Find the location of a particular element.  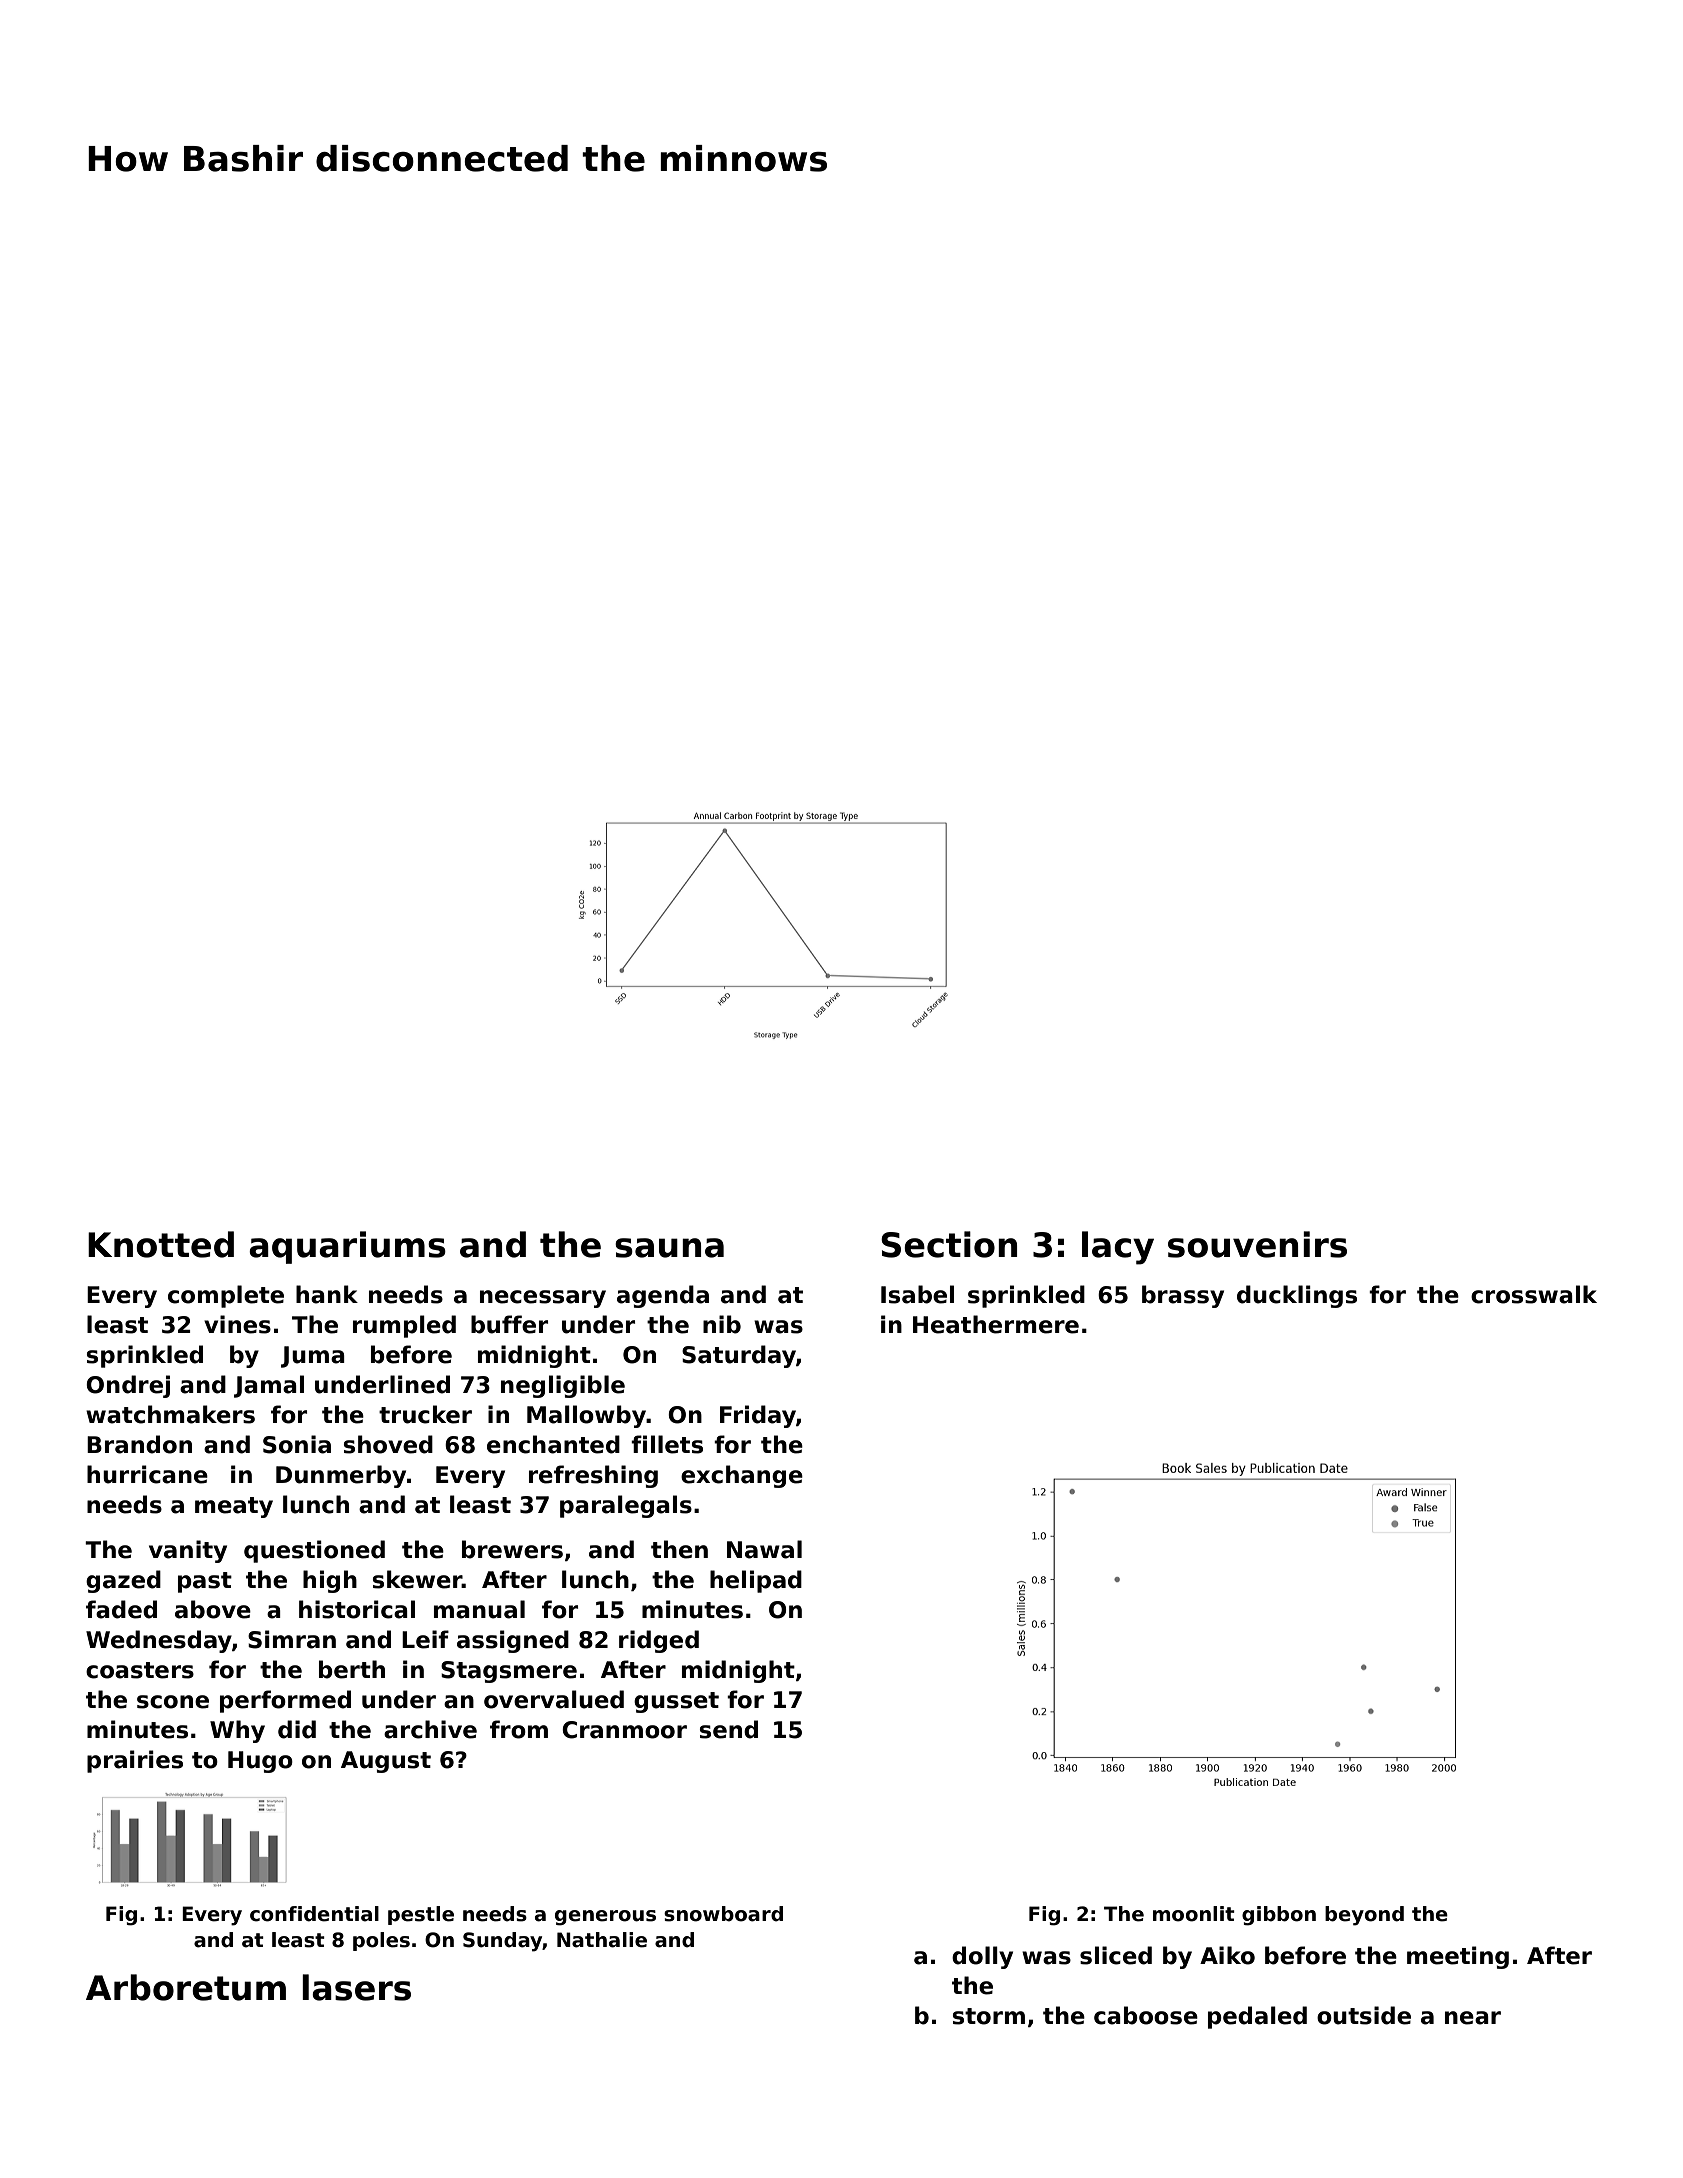

vanity is located at coordinates (188, 1551).
